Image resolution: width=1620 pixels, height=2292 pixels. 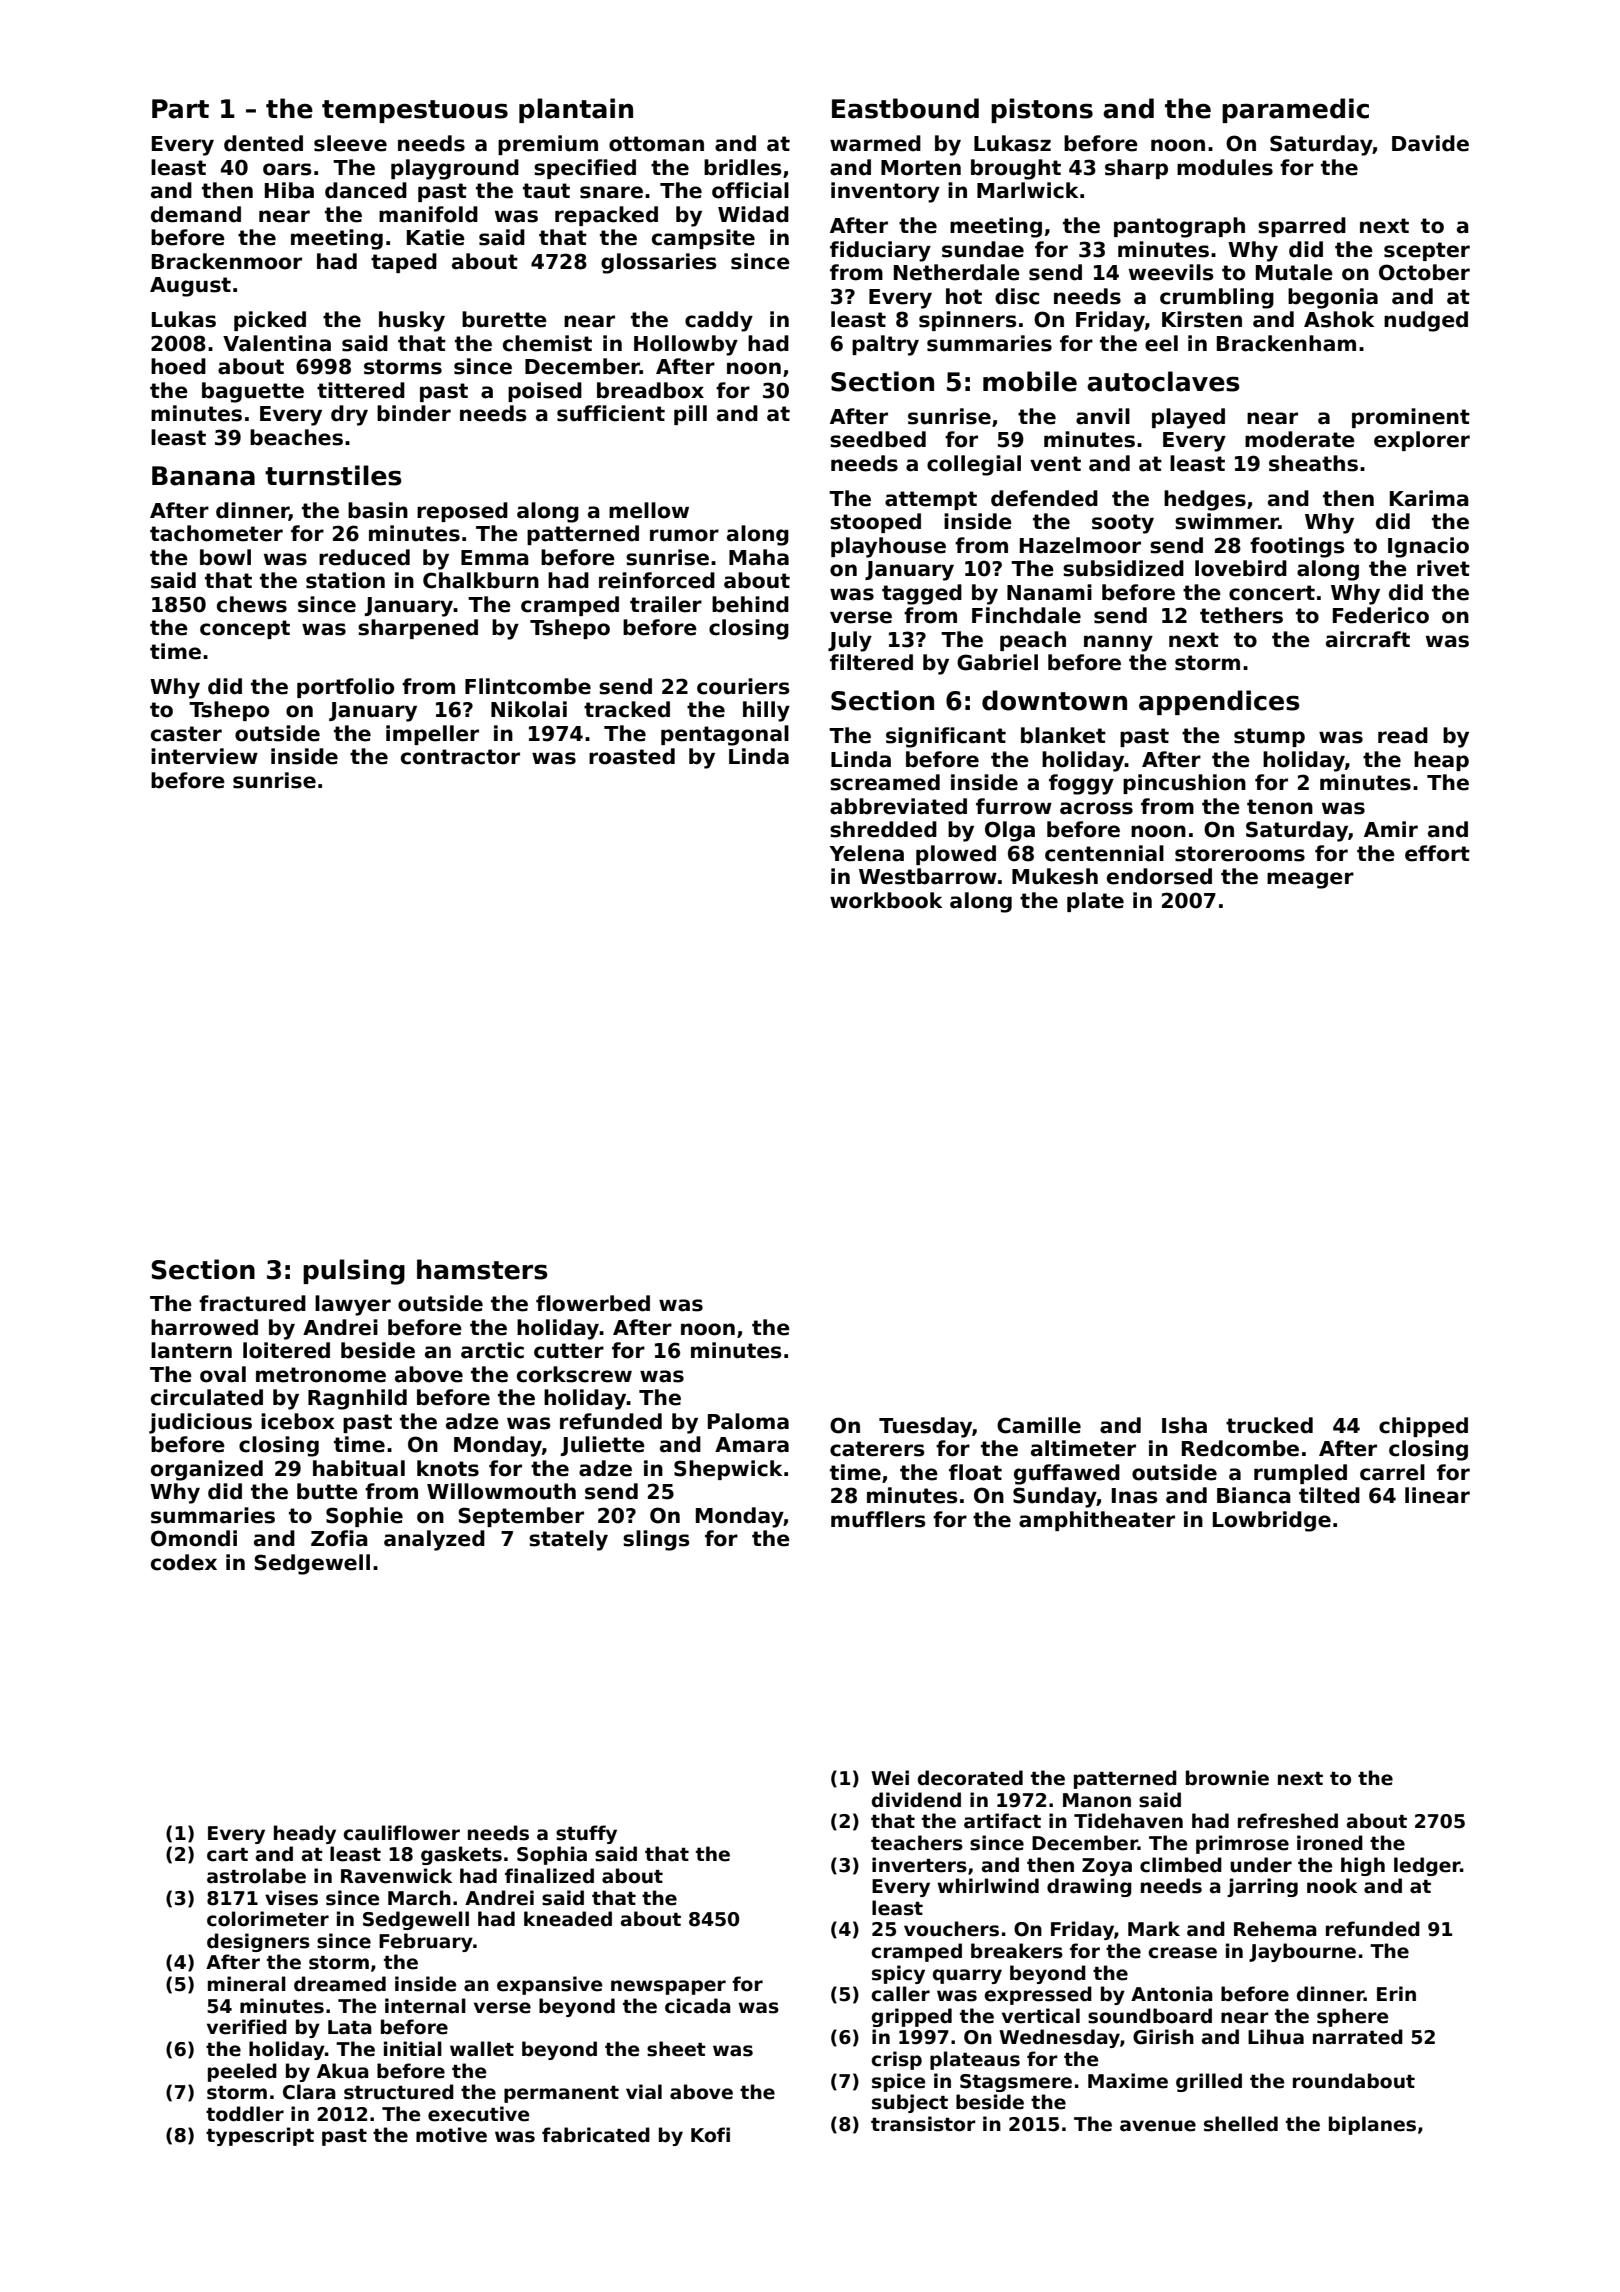 I want to click on interview, so click(x=204, y=756).
